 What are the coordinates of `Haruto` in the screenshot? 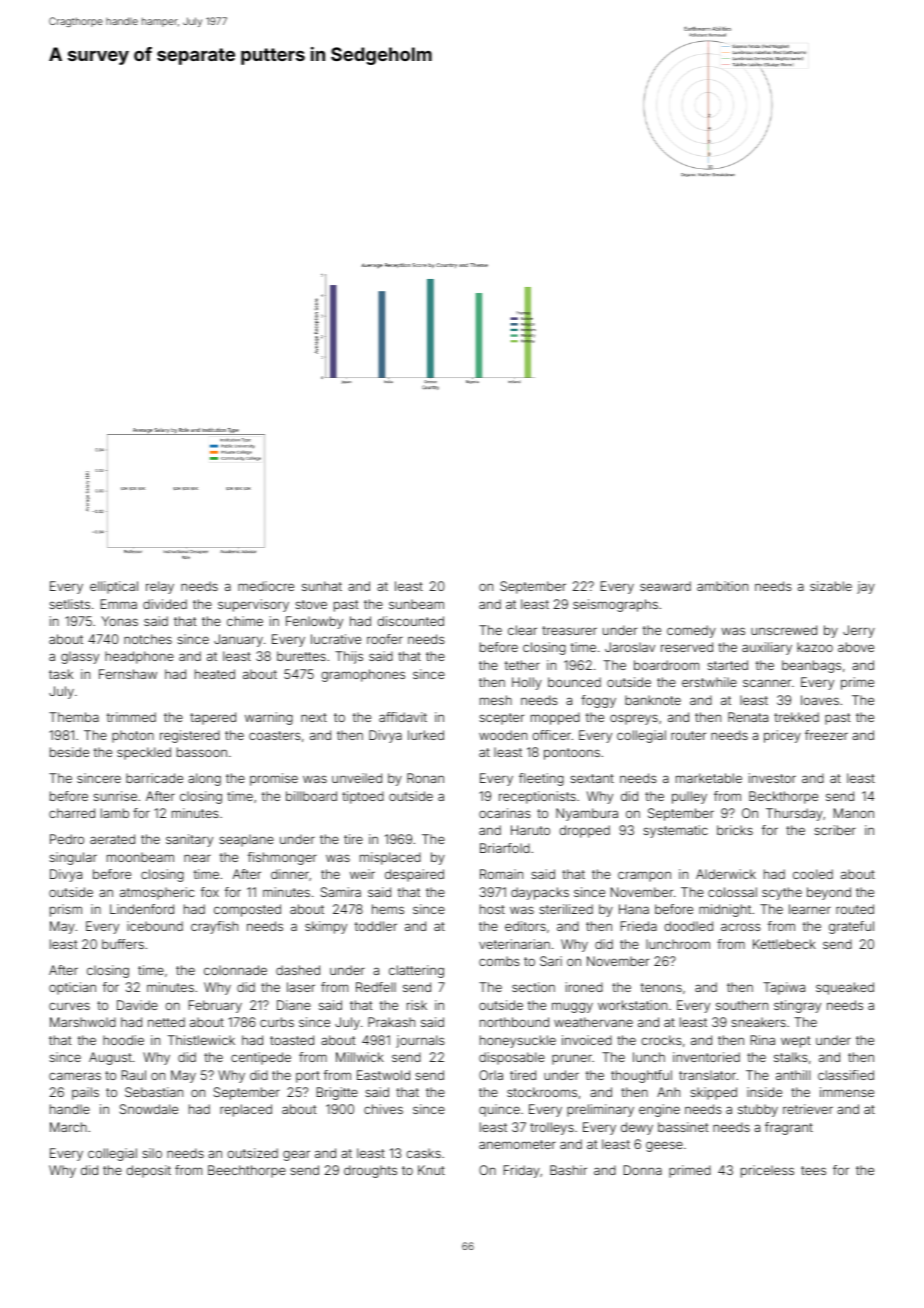 It's located at (530, 830).
